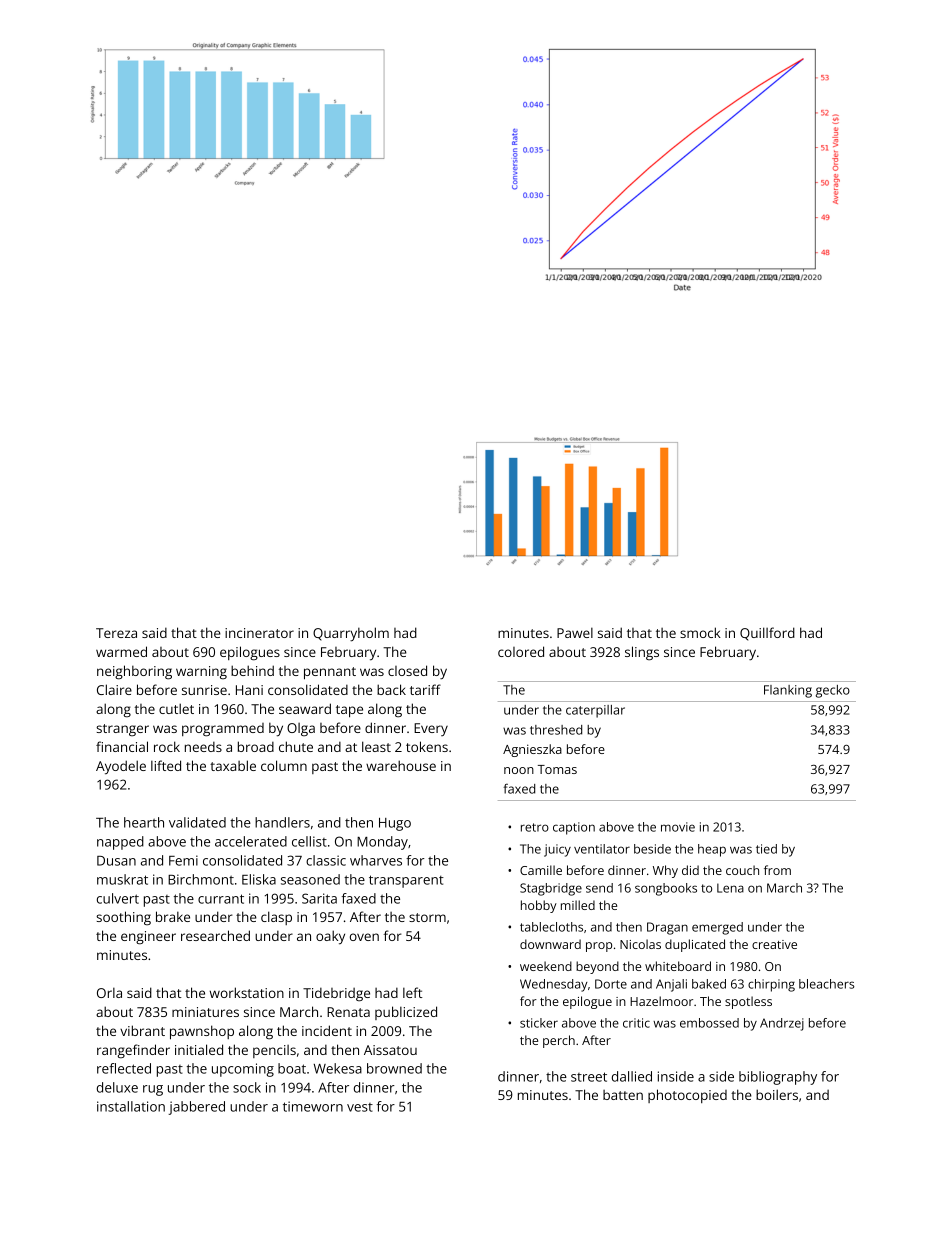  I want to click on vest, so click(360, 1107).
